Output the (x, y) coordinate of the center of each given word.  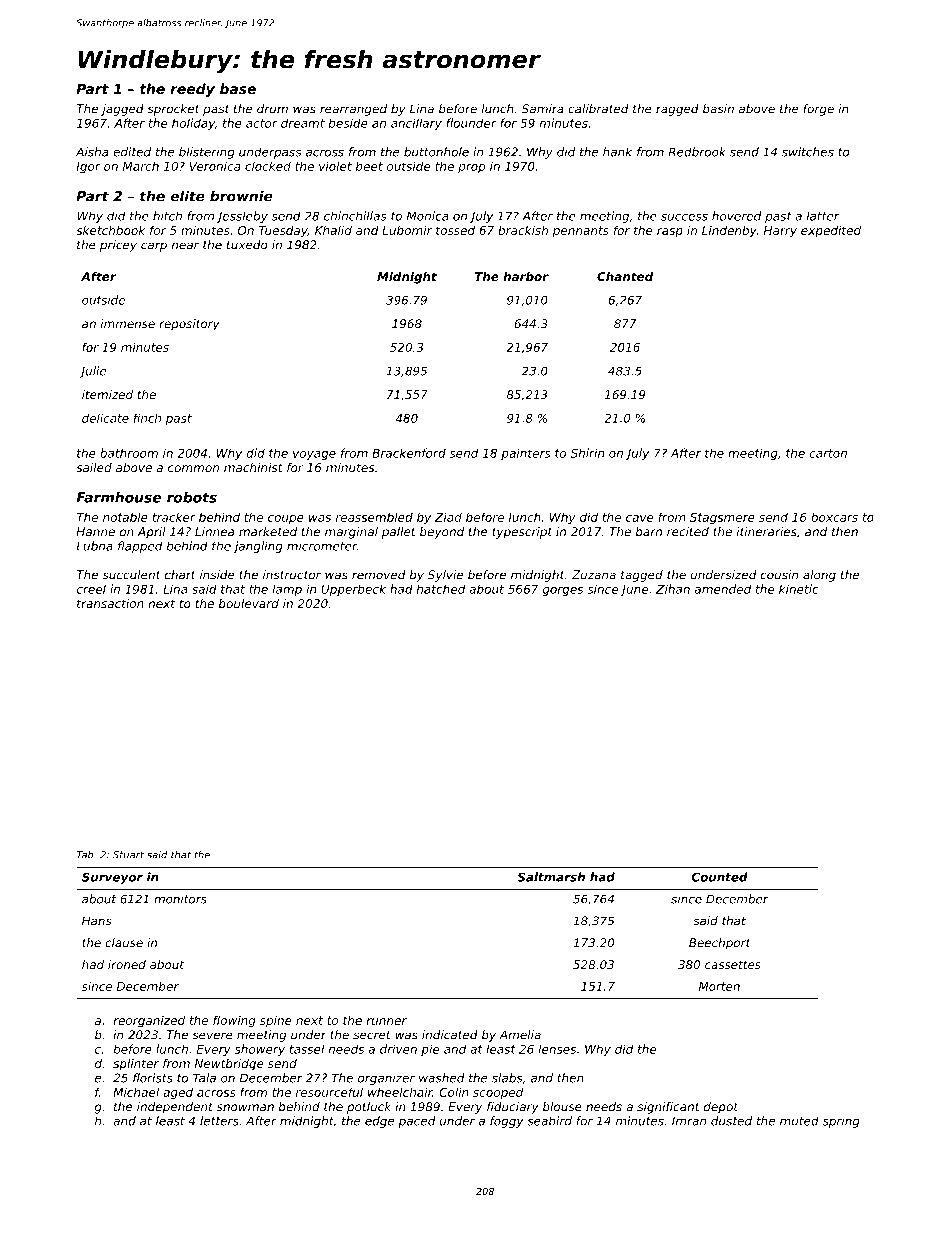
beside (348, 123)
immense (128, 324)
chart (180, 575)
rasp (670, 232)
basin (718, 109)
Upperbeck (353, 590)
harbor (526, 276)
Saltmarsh (551, 877)
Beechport (719, 944)
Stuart (128, 855)
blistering (207, 153)
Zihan (673, 589)
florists (153, 1078)
